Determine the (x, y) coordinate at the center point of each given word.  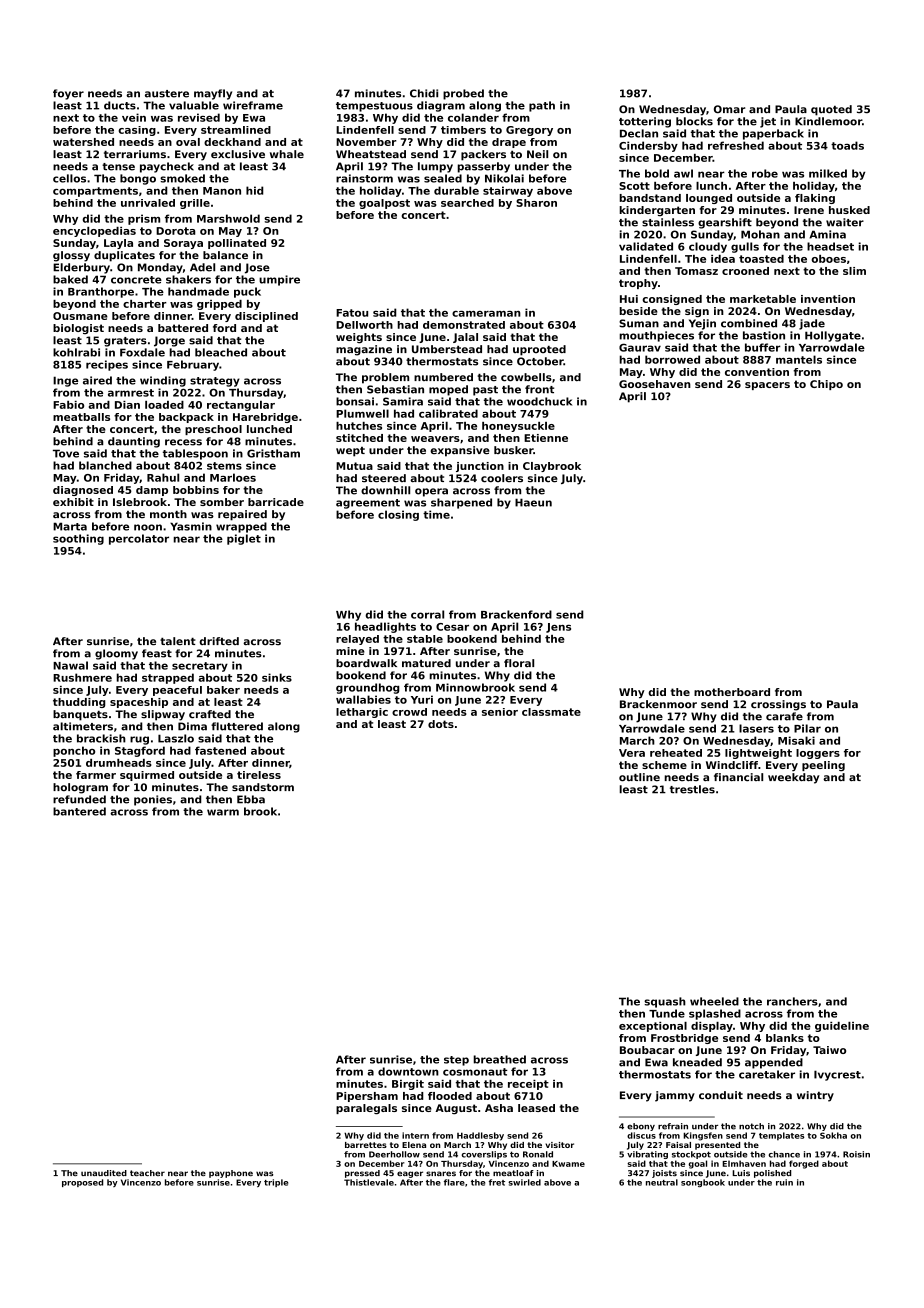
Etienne (546, 438)
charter (145, 304)
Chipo (826, 385)
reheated (676, 753)
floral (519, 663)
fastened (220, 750)
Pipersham (367, 1097)
